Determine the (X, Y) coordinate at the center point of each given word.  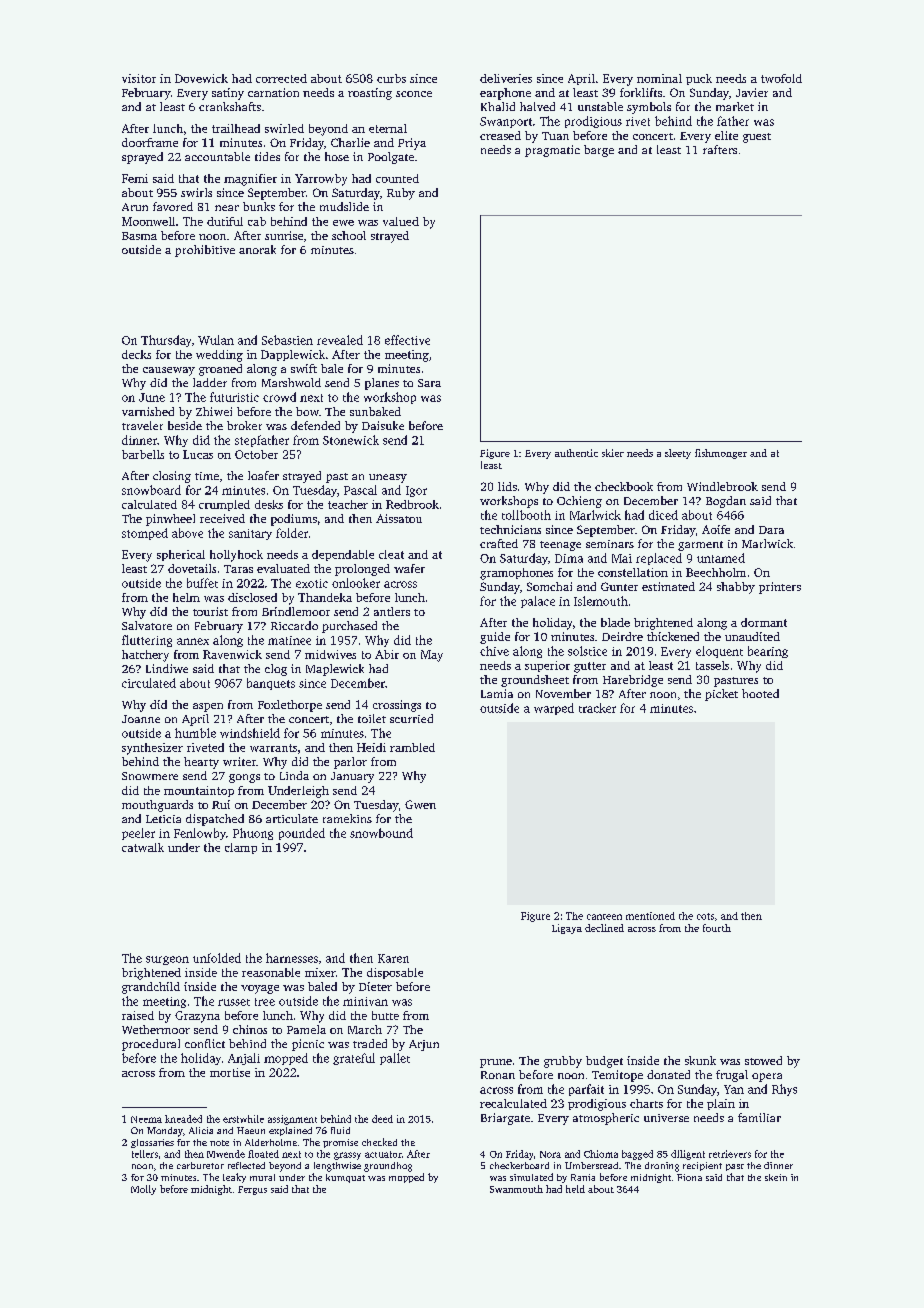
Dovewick (201, 78)
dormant (764, 622)
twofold (781, 78)
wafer (409, 568)
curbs (391, 78)
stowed (763, 1060)
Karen (393, 958)
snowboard (151, 490)
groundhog (388, 1167)
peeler (138, 834)
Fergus (252, 1190)
